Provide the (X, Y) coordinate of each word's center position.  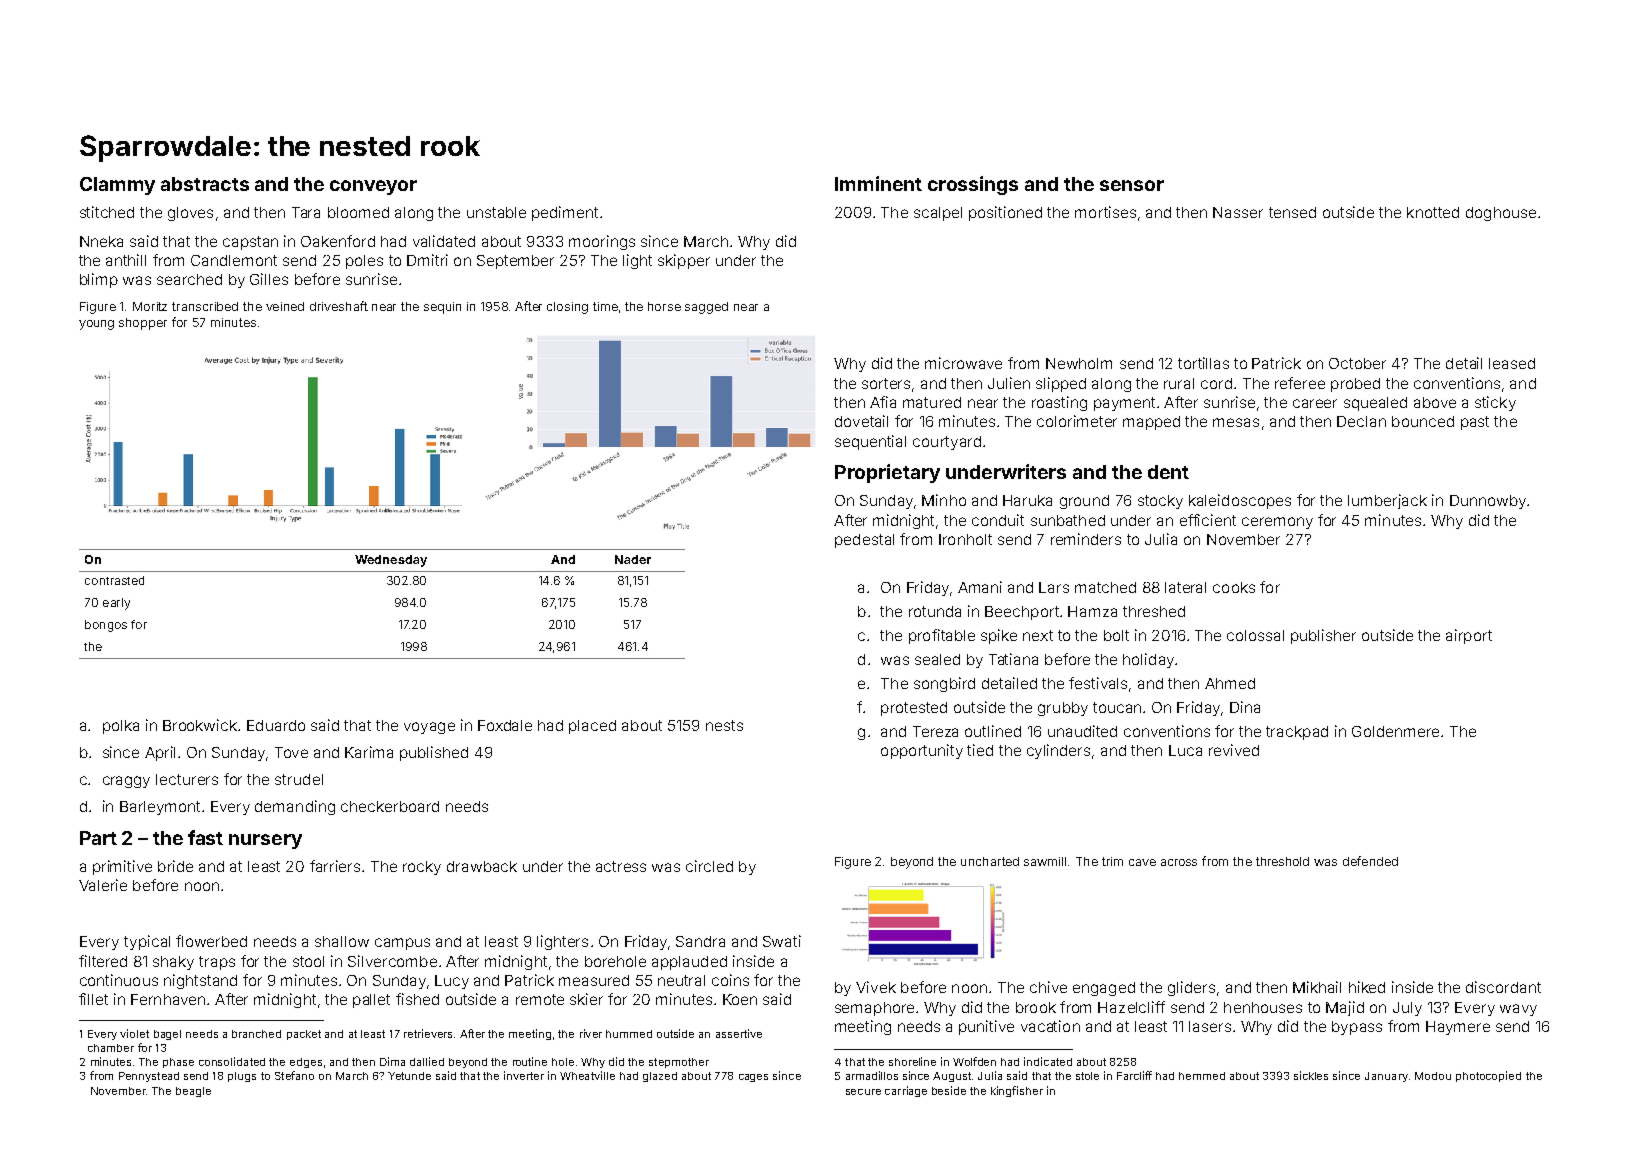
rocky (422, 868)
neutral (681, 980)
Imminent (878, 183)
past (1475, 423)
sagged (706, 308)
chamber (111, 1048)
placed (592, 727)
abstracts (205, 184)
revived (1234, 750)
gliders (1191, 988)
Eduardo (276, 725)
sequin (442, 308)
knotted (1433, 212)
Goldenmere (1395, 731)
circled (709, 866)
